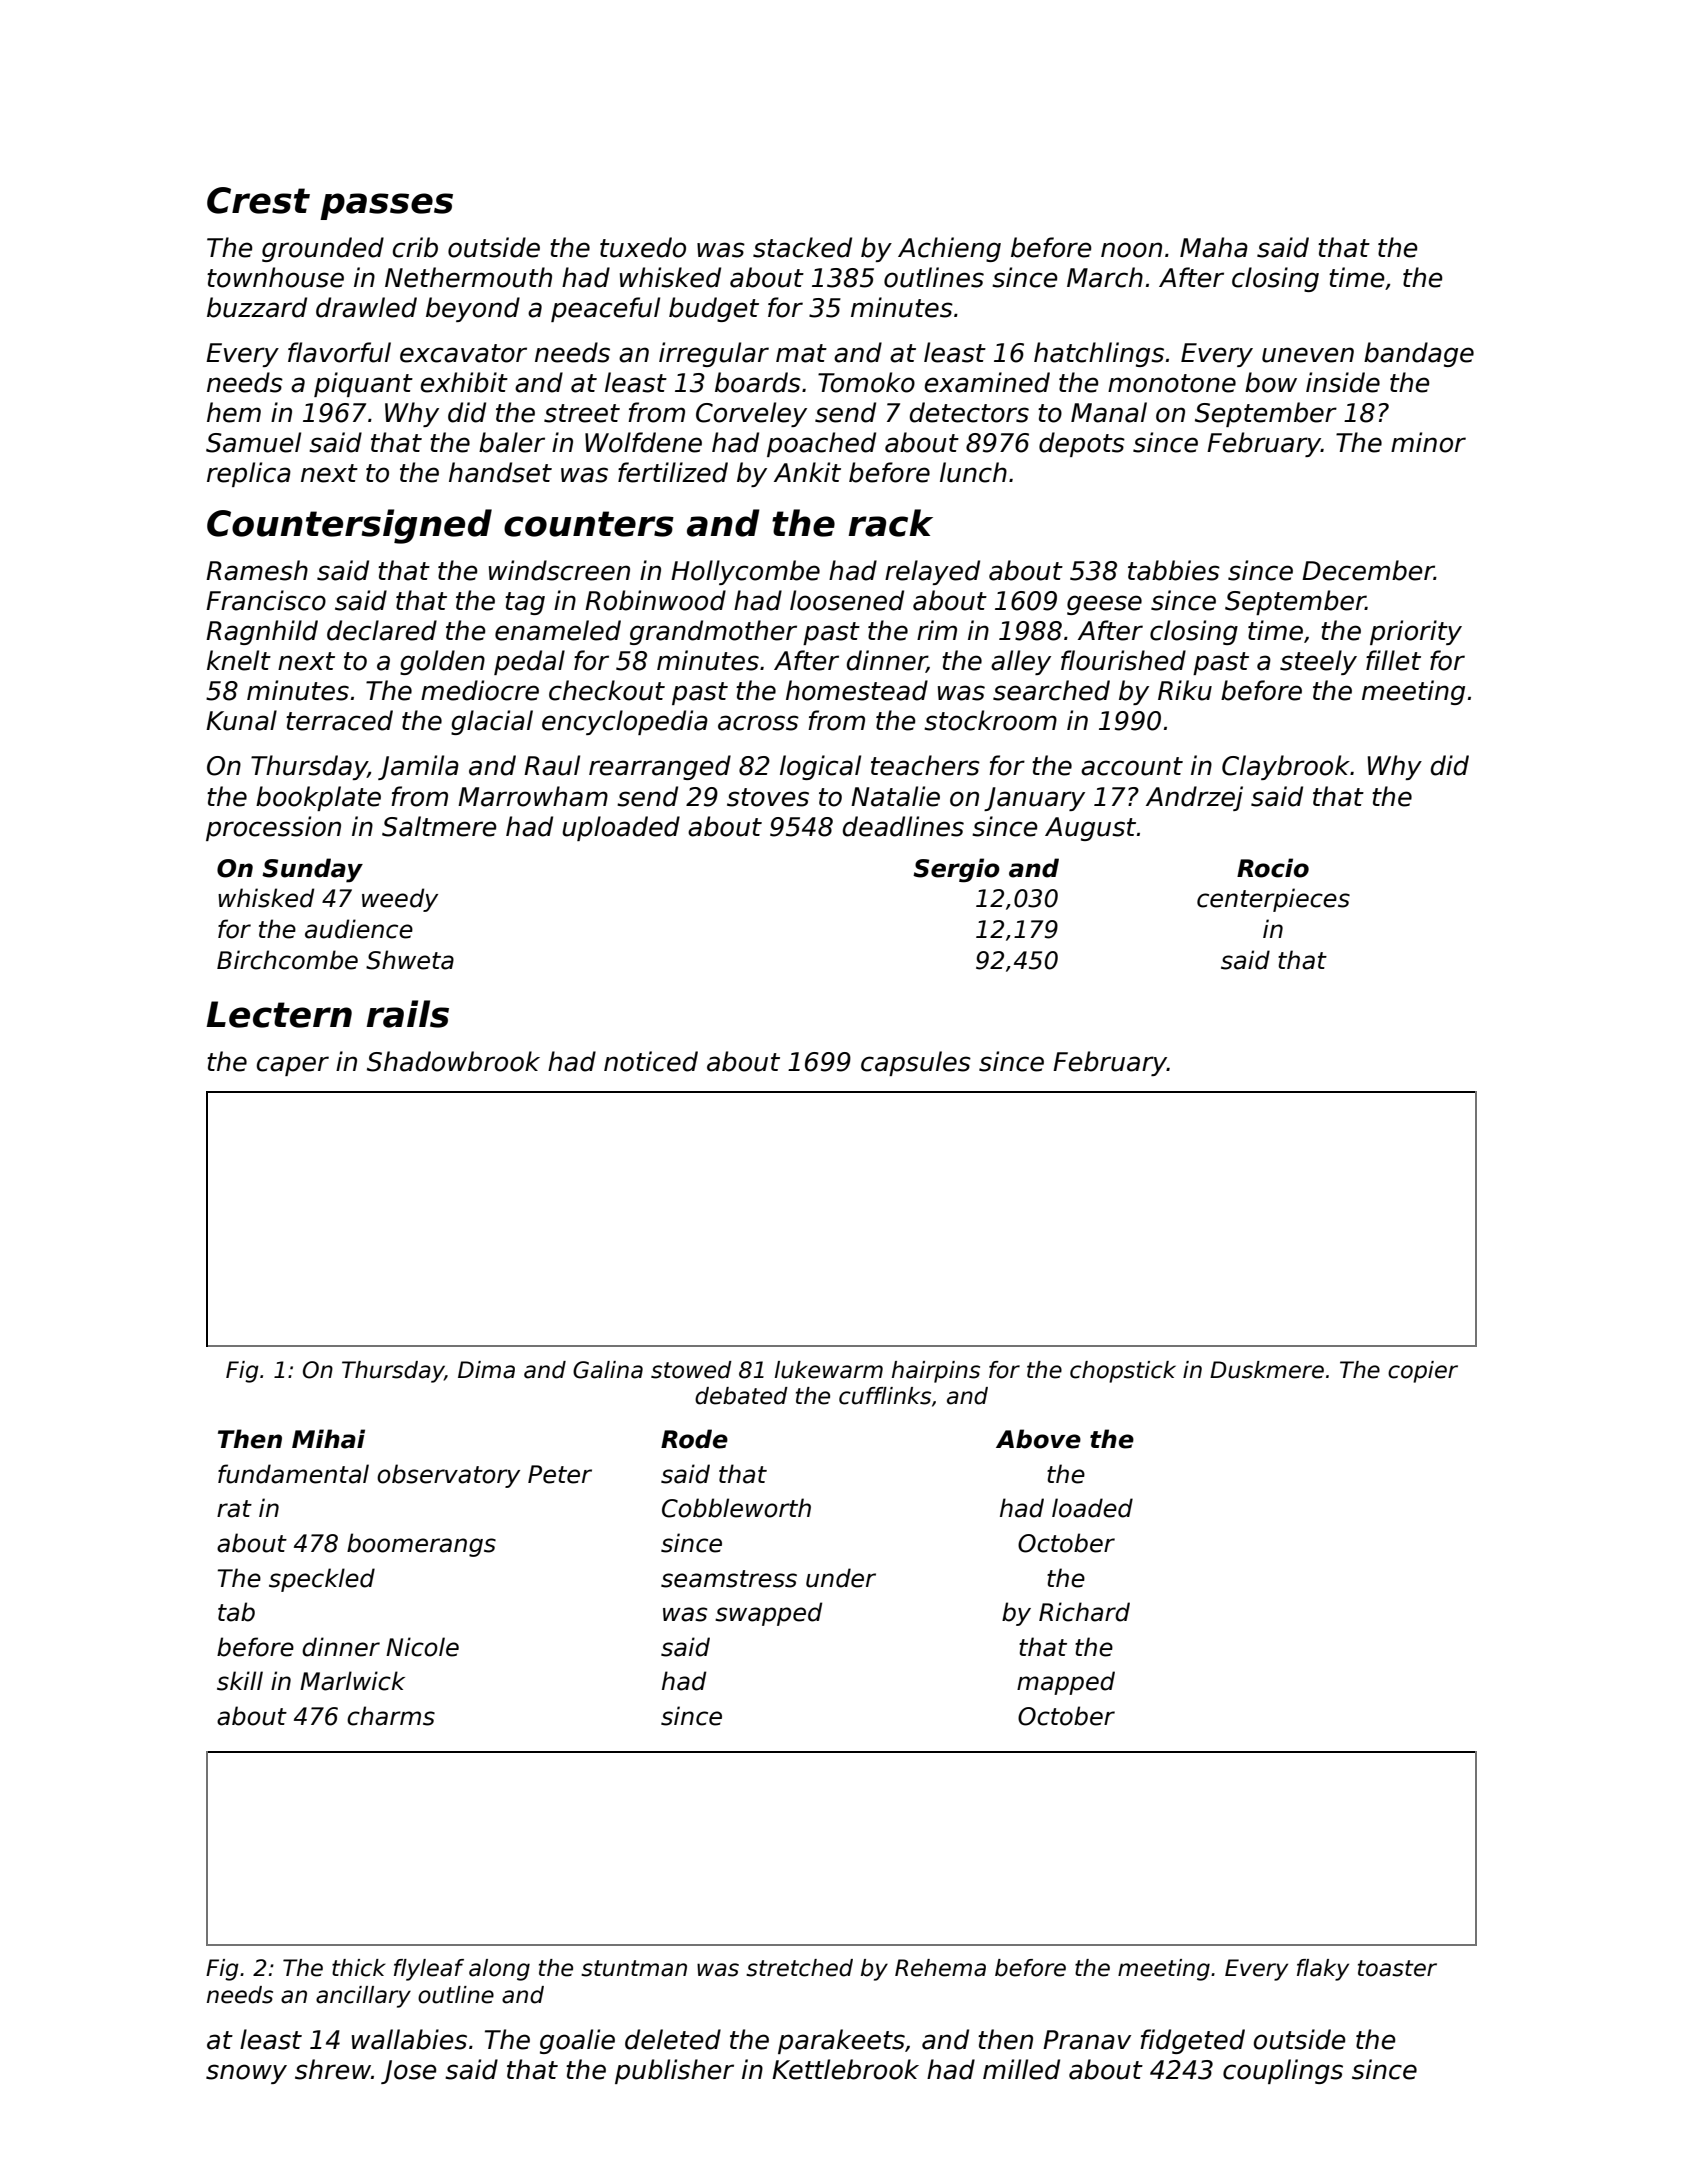 The width and height of the page is (1683, 2178). Describe the element at coordinates (799, 1968) in the page. I see `stretched` at that location.
